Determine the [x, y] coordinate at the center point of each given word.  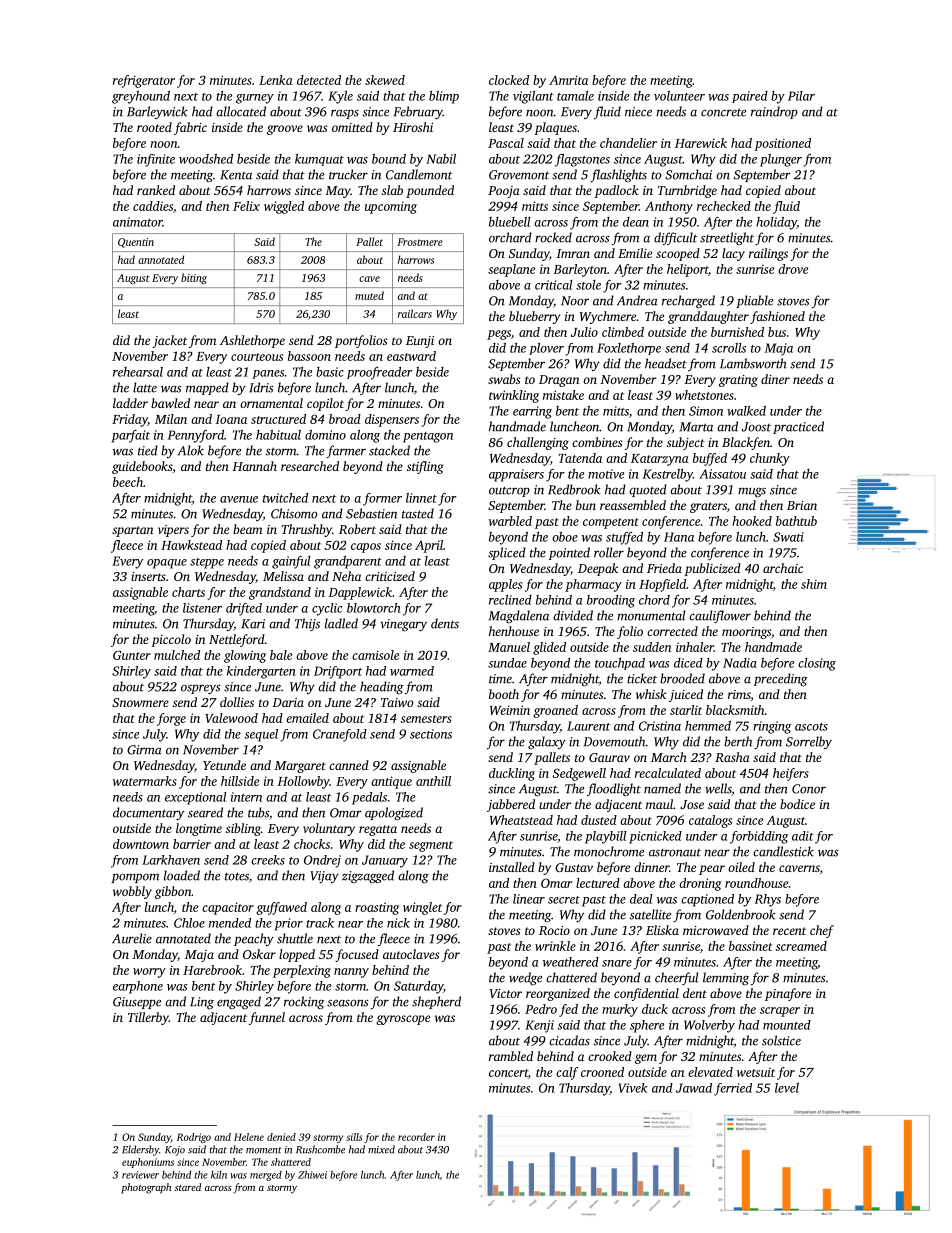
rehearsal [138, 372]
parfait [130, 436]
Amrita [568, 80]
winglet [422, 908]
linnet [421, 498]
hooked [752, 521]
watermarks [145, 781]
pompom [135, 878]
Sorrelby [809, 742]
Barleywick [157, 112]
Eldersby [140, 1150]
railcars [415, 313]
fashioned [777, 317]
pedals [369, 798]
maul [659, 804]
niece [638, 112]
